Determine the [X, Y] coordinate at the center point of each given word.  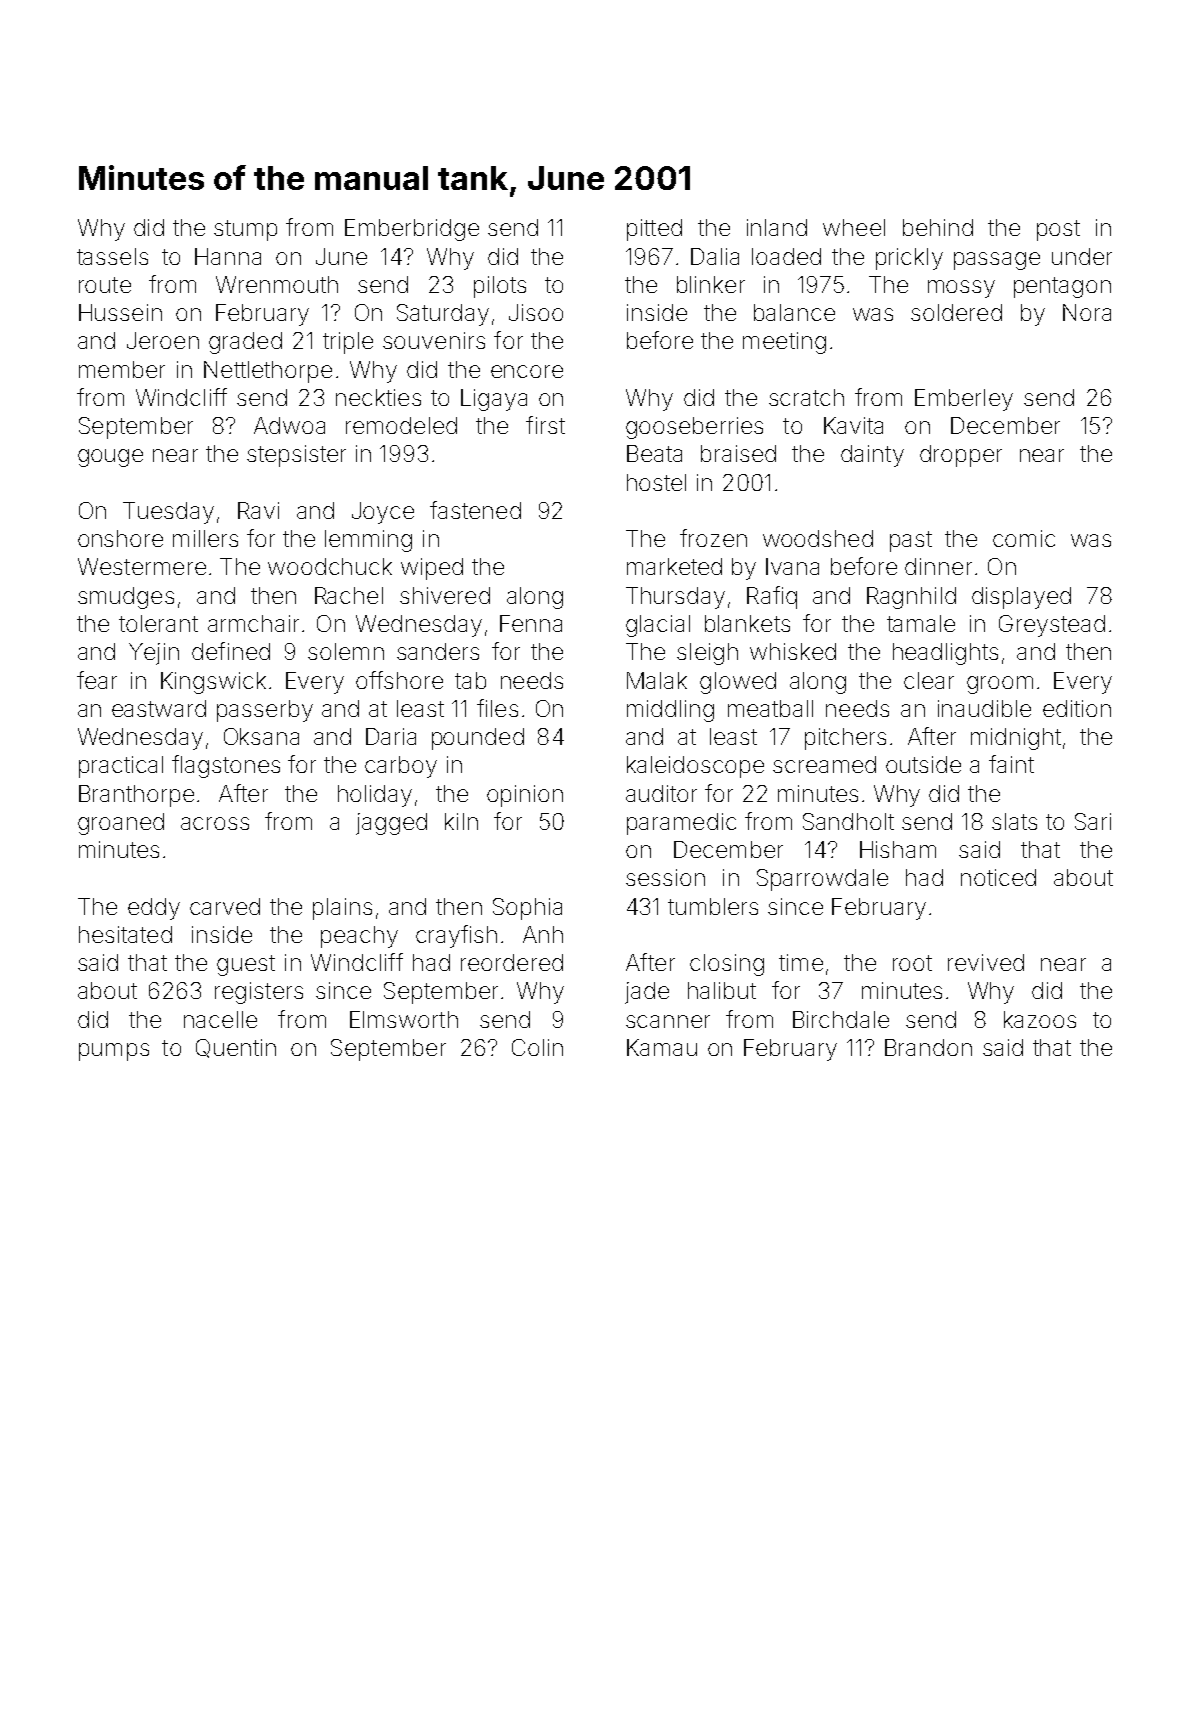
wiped [432, 569]
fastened [475, 510]
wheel [854, 227]
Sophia [527, 909]
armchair [253, 623]
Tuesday [168, 513]
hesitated [125, 934]
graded [245, 343]
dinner [938, 566]
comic [1024, 538]
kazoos [1040, 1019]
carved [225, 906]
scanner [668, 1021]
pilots [500, 287]
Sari [1093, 821]
